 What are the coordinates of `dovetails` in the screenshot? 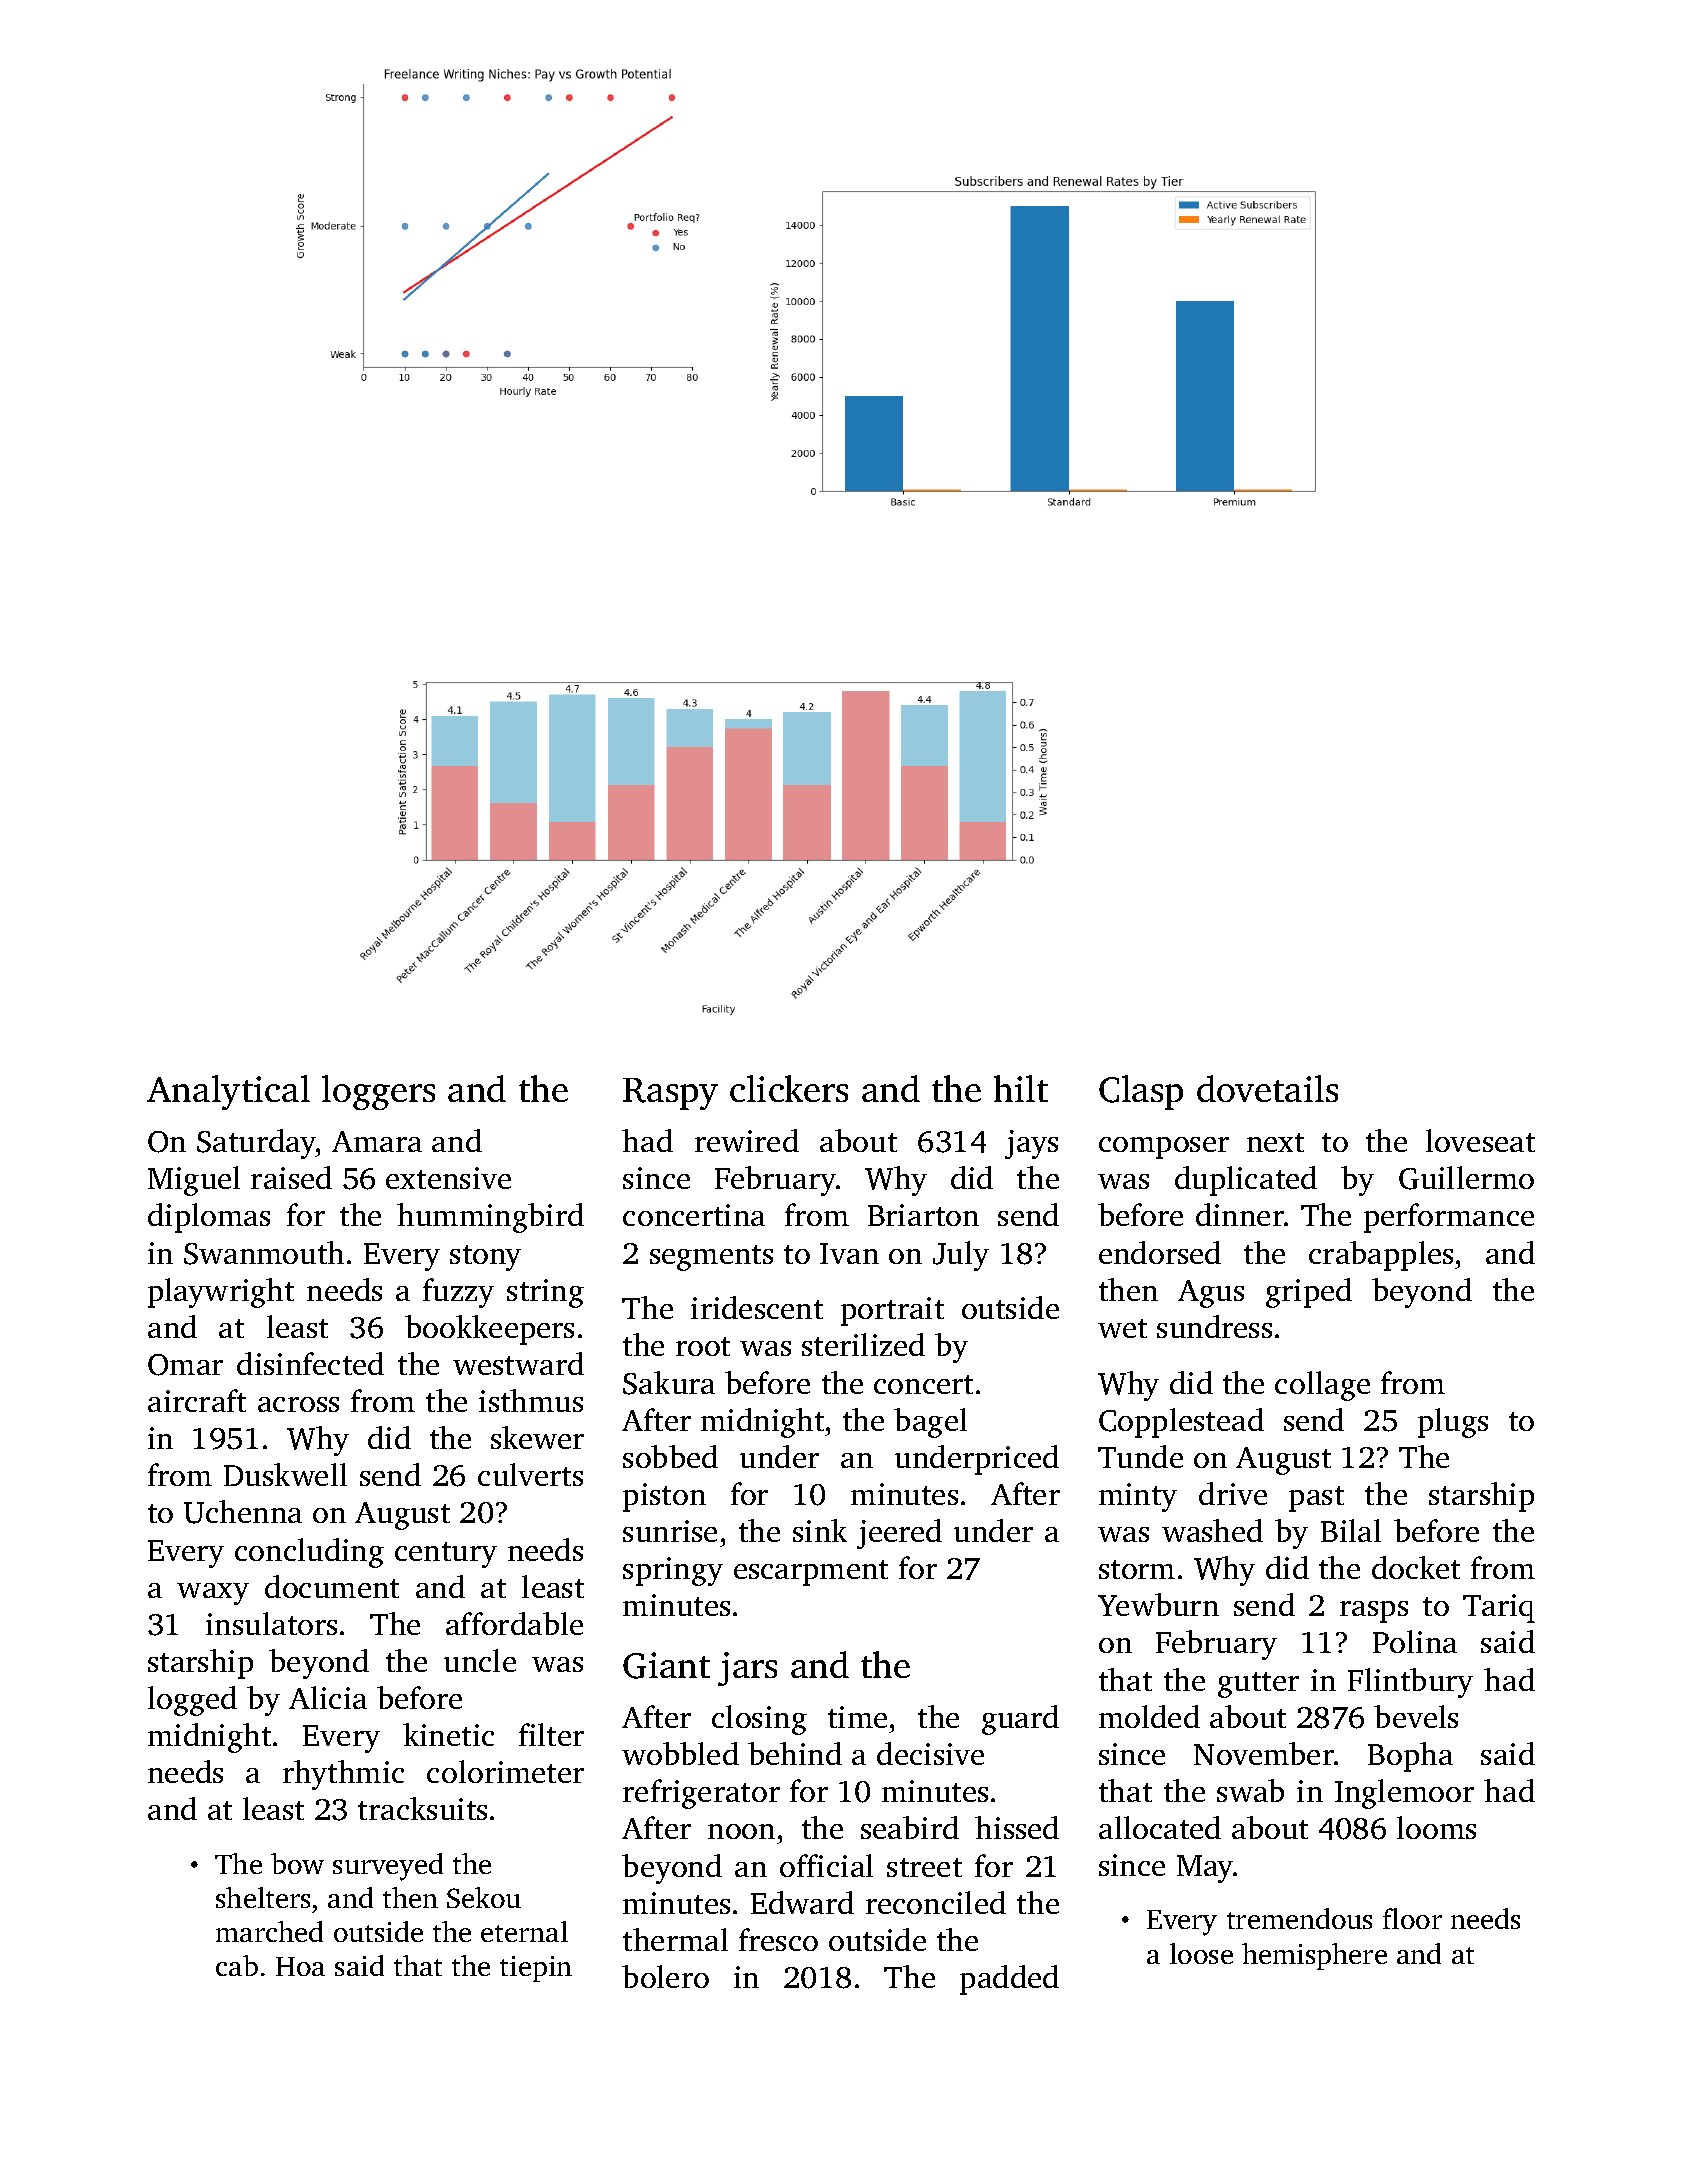 It's located at (1267, 1088).
